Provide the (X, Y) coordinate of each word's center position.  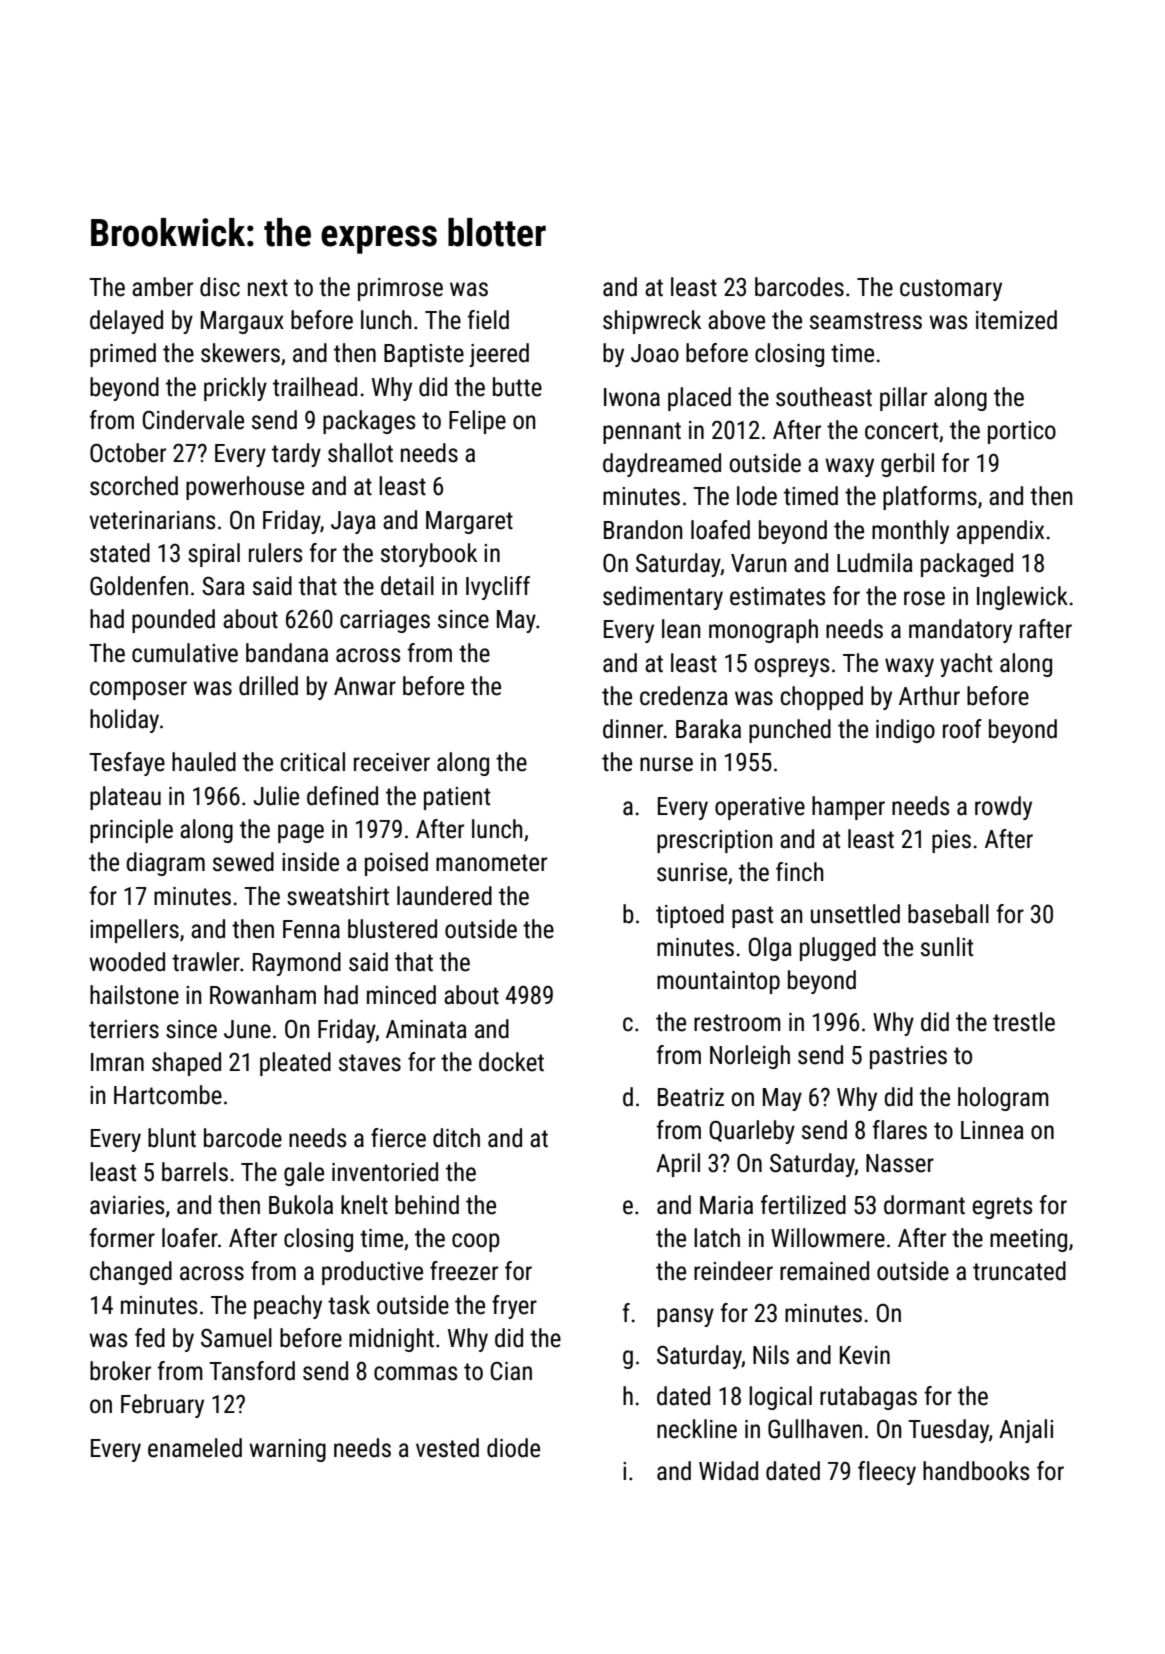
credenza (684, 696)
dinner (633, 729)
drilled (268, 686)
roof (962, 729)
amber (162, 287)
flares (900, 1130)
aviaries (127, 1205)
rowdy (1003, 808)
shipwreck (652, 322)
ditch (456, 1138)
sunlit (947, 947)
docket (511, 1062)
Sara (223, 586)
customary (951, 290)
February (162, 1406)
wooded (127, 962)
